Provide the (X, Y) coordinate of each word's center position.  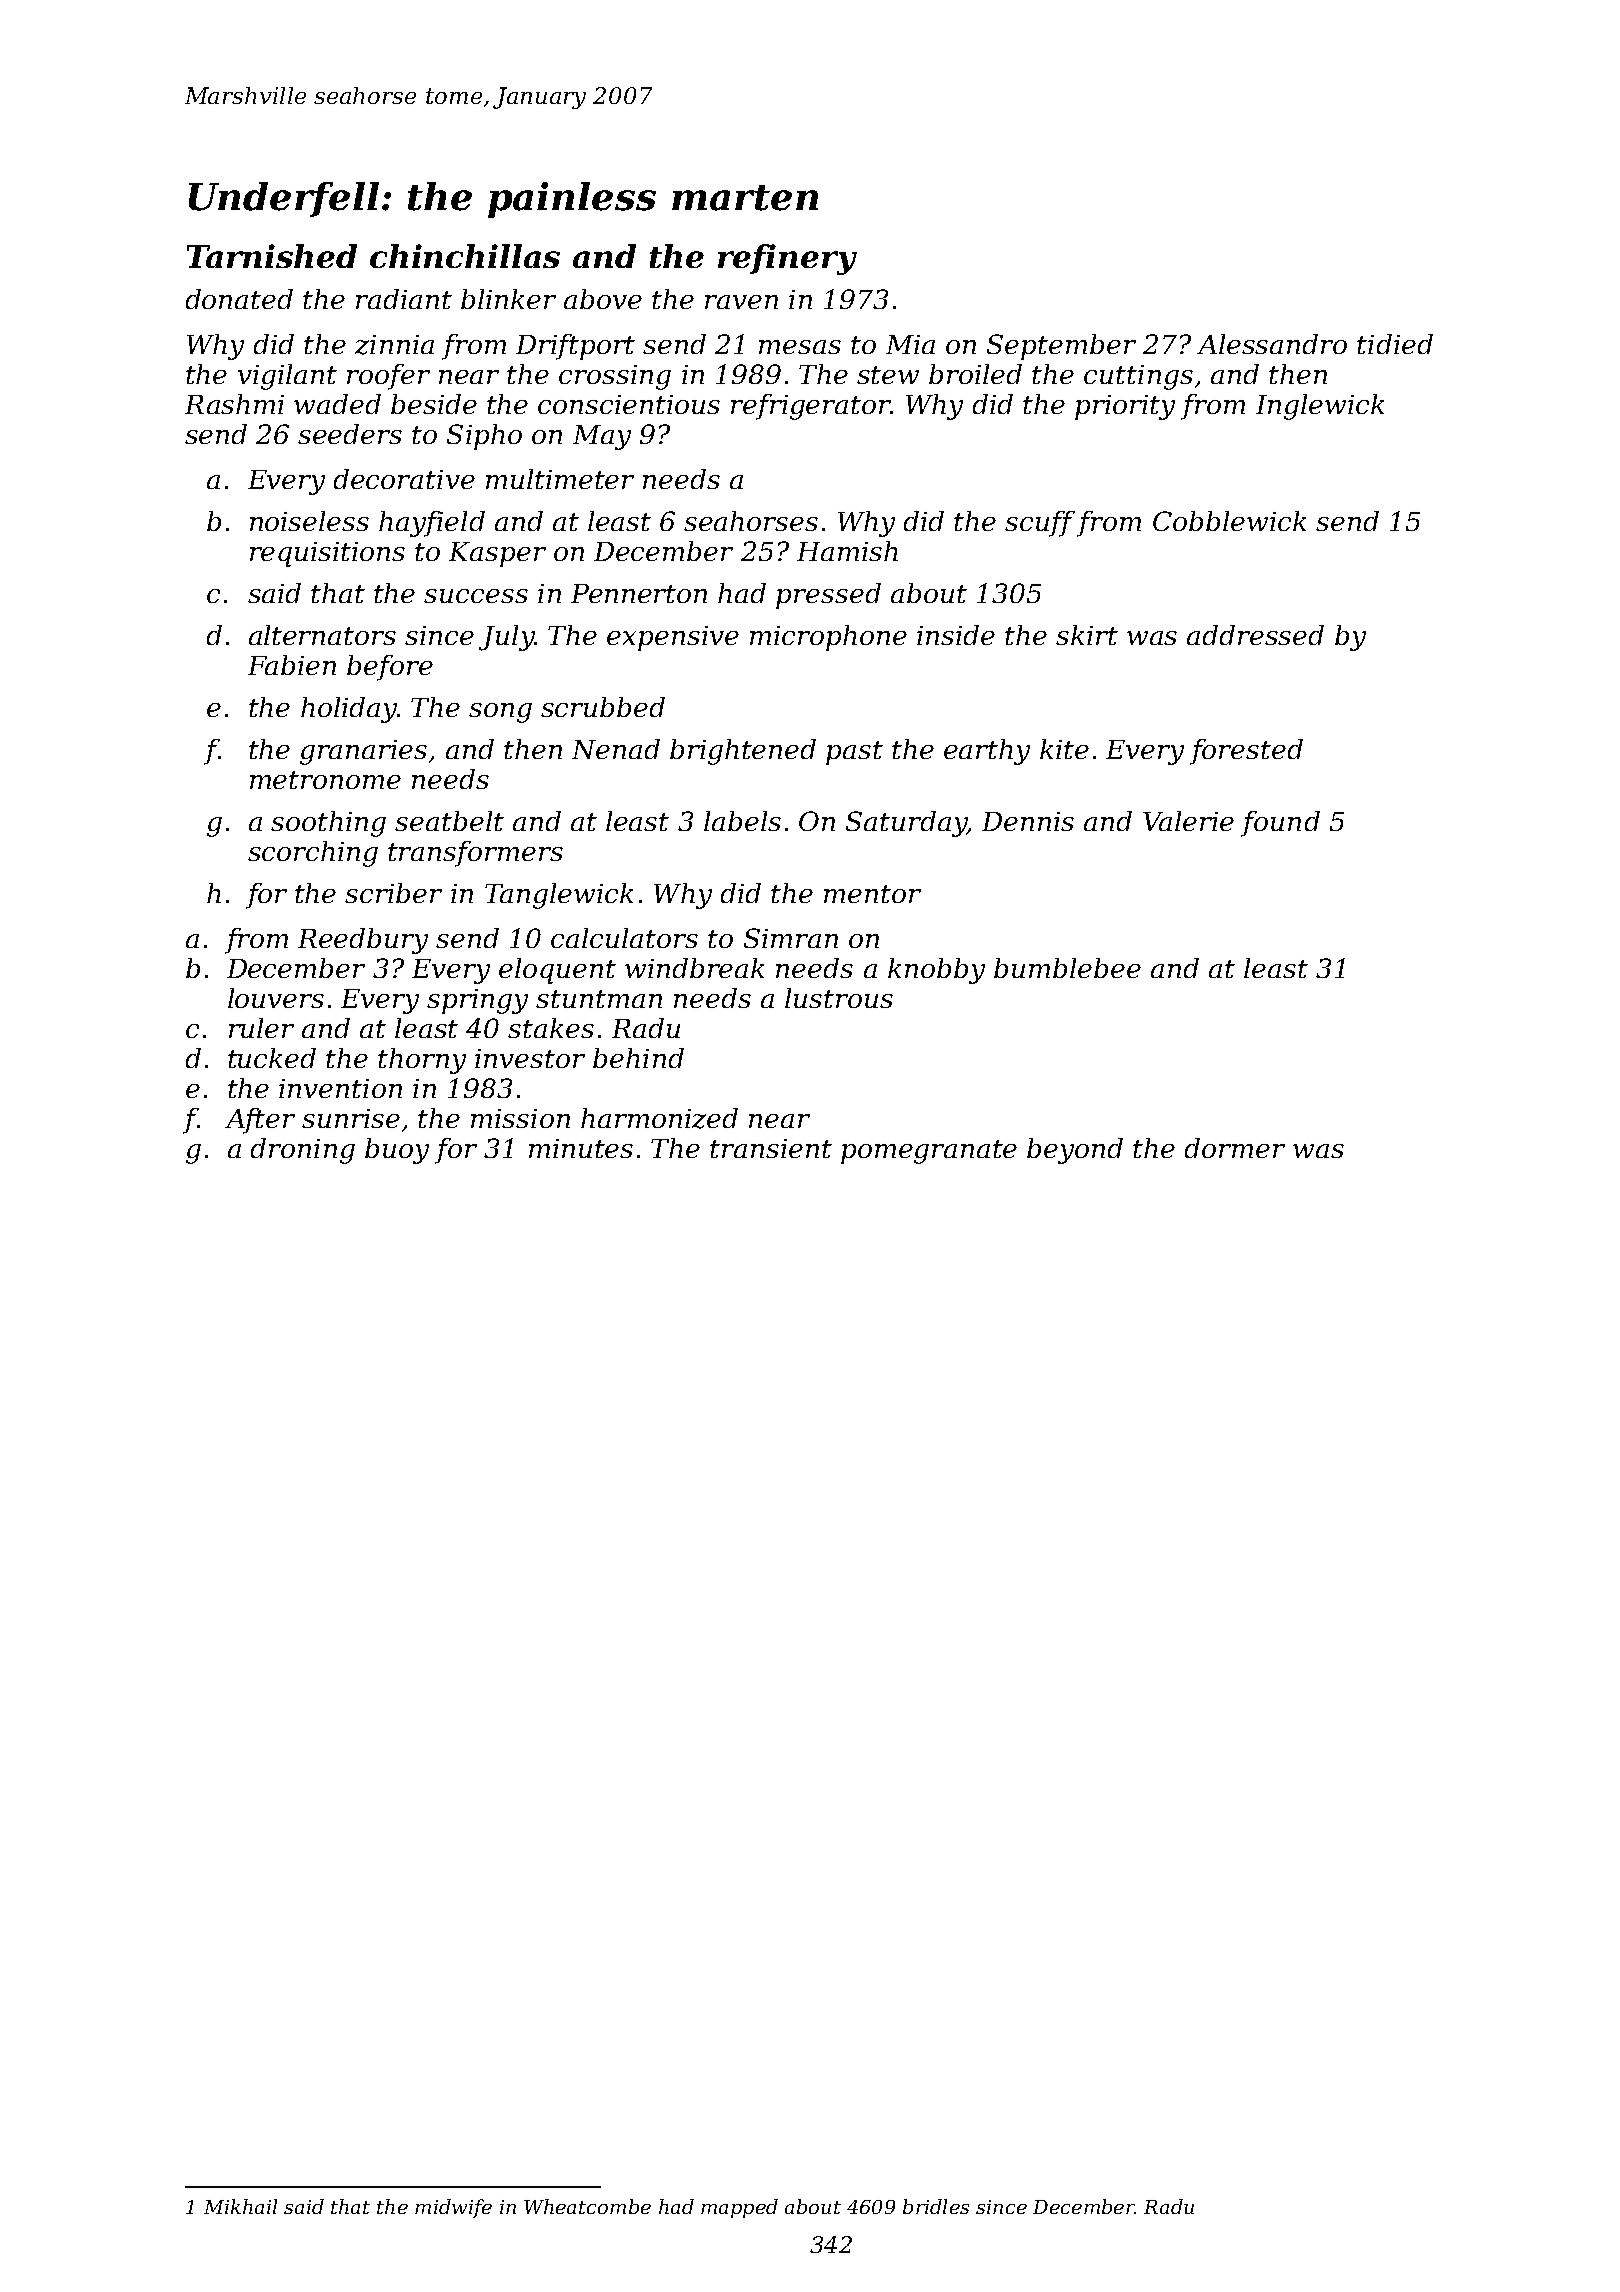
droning (303, 1151)
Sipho (484, 437)
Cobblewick (1229, 521)
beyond (1075, 1151)
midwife (453, 2208)
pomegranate (929, 1152)
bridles (936, 2206)
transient (771, 1148)
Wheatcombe (587, 2206)
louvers (276, 998)
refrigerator (810, 407)
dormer (1235, 1148)
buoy (397, 1151)
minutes (581, 1148)
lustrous (839, 998)
